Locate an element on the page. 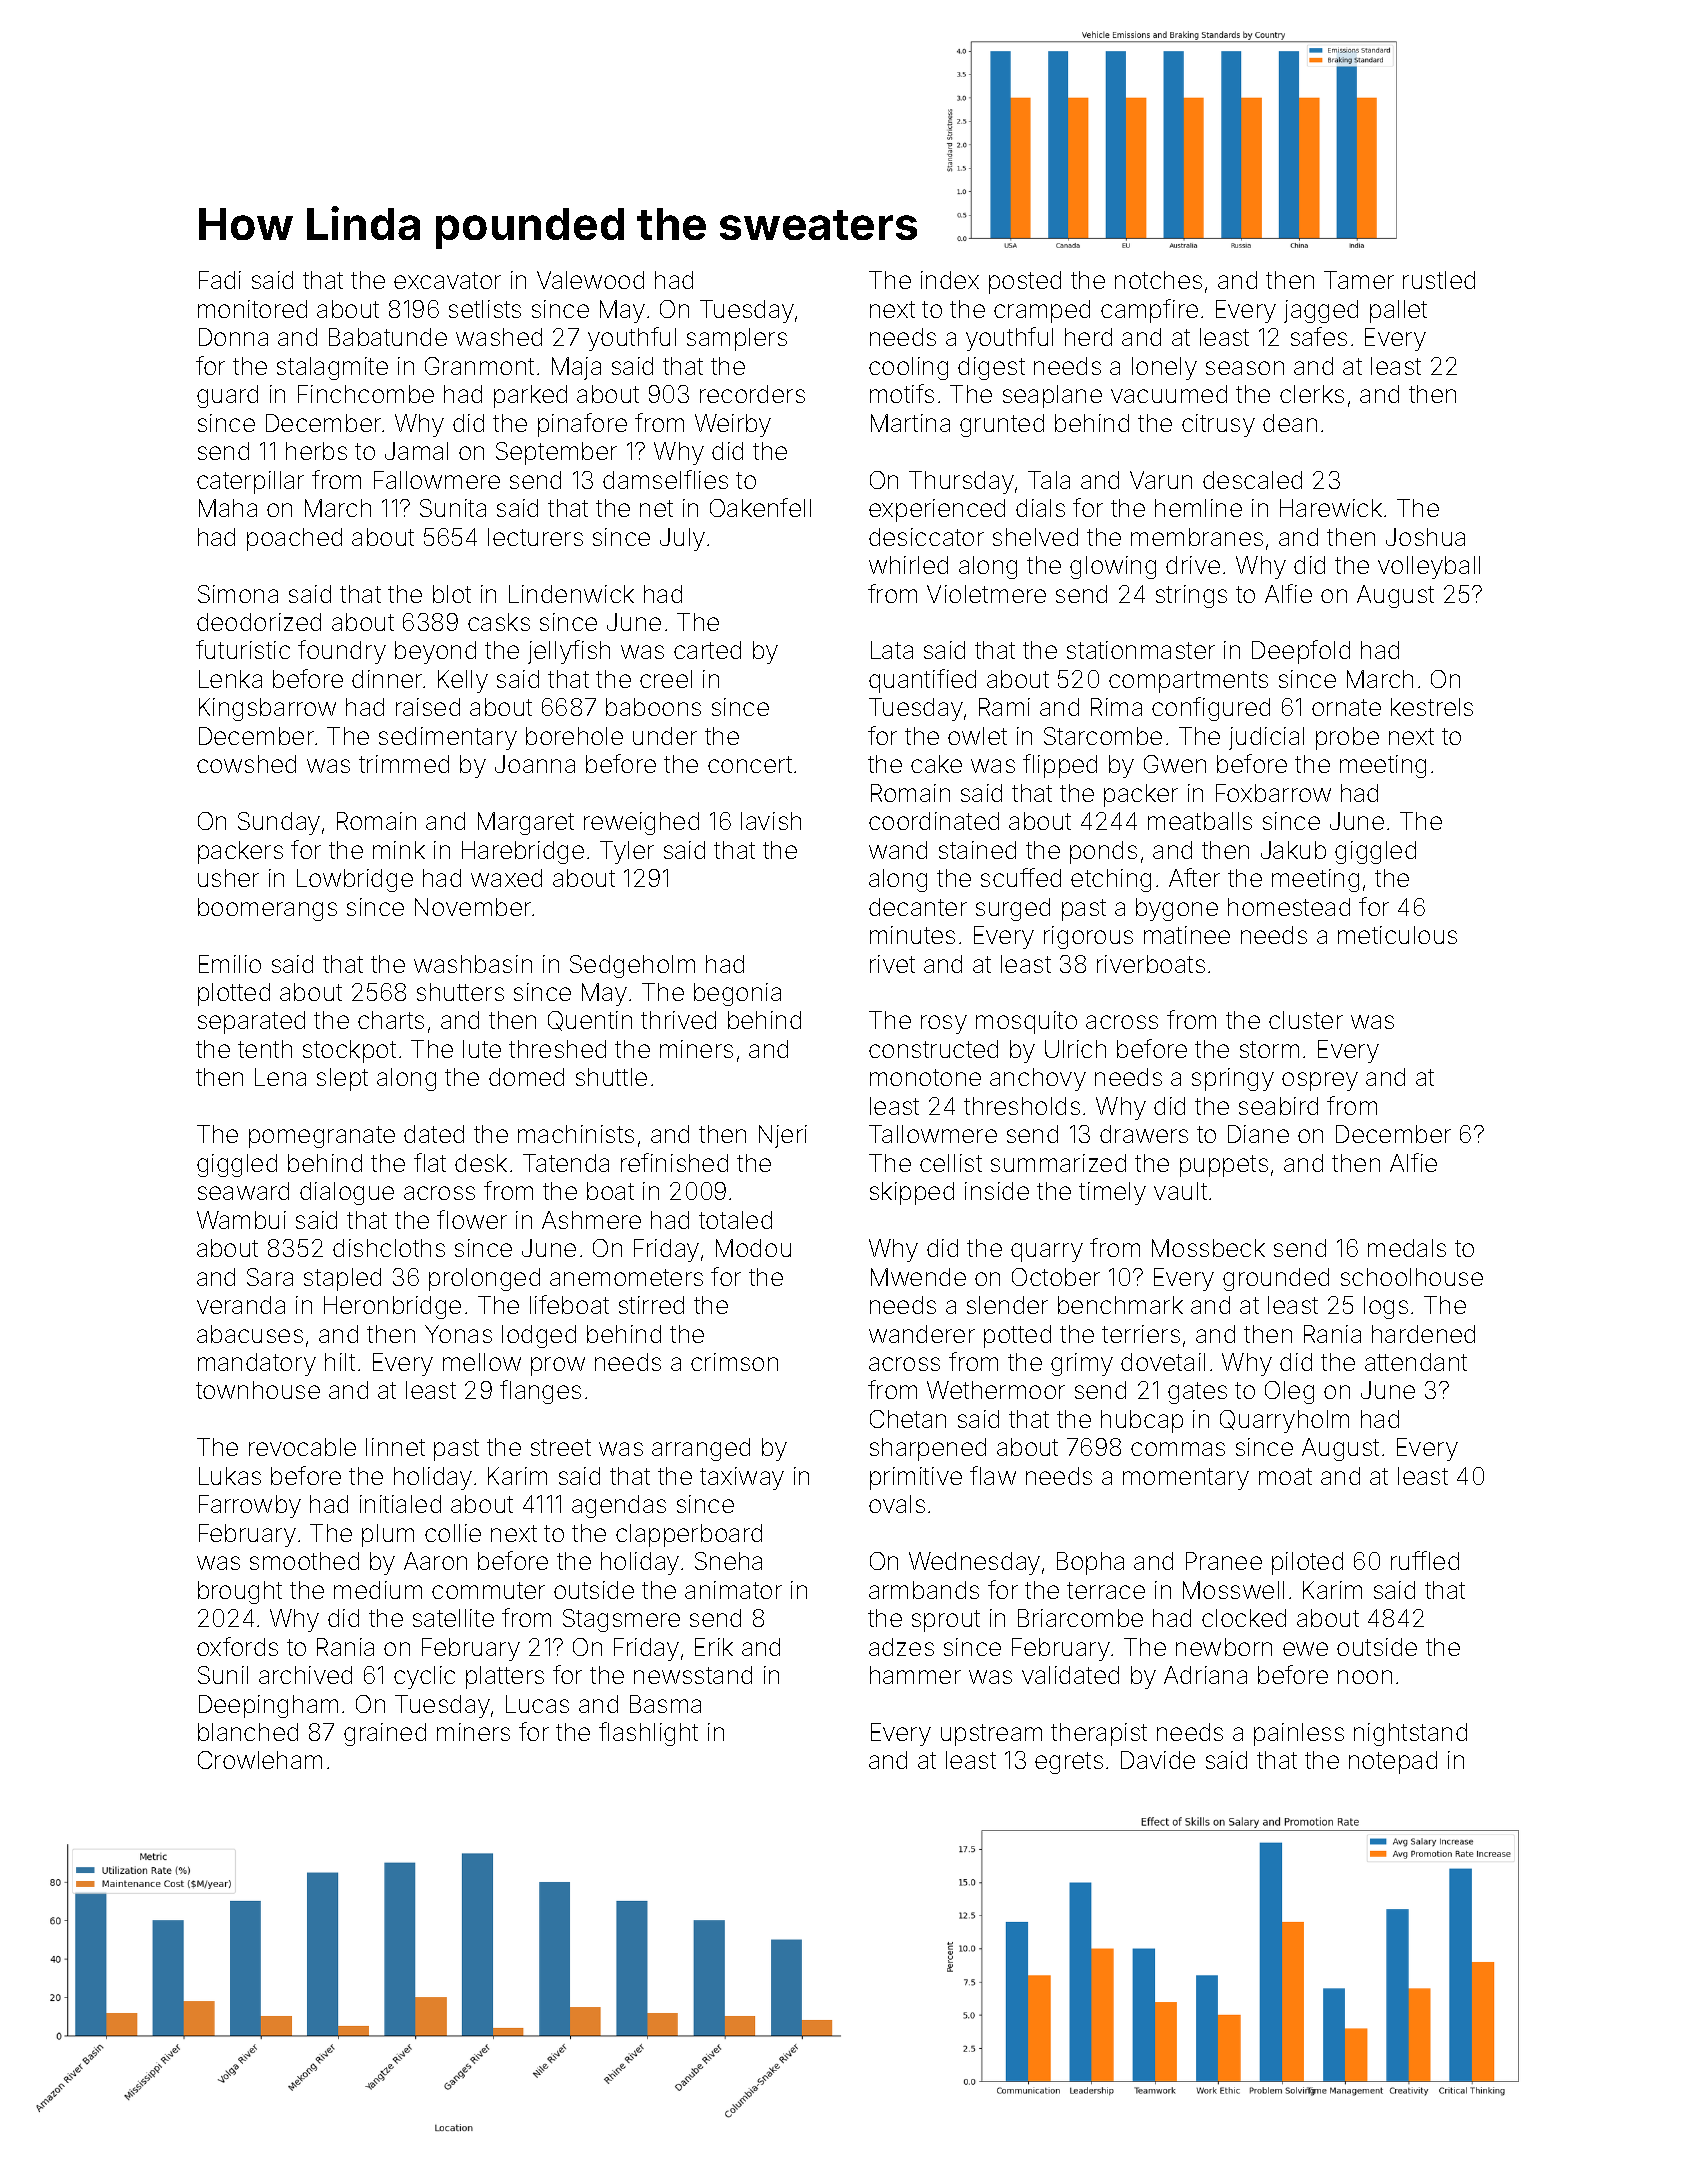 This image has height=2178, width=1683. Crowleham is located at coordinates (260, 1760).
